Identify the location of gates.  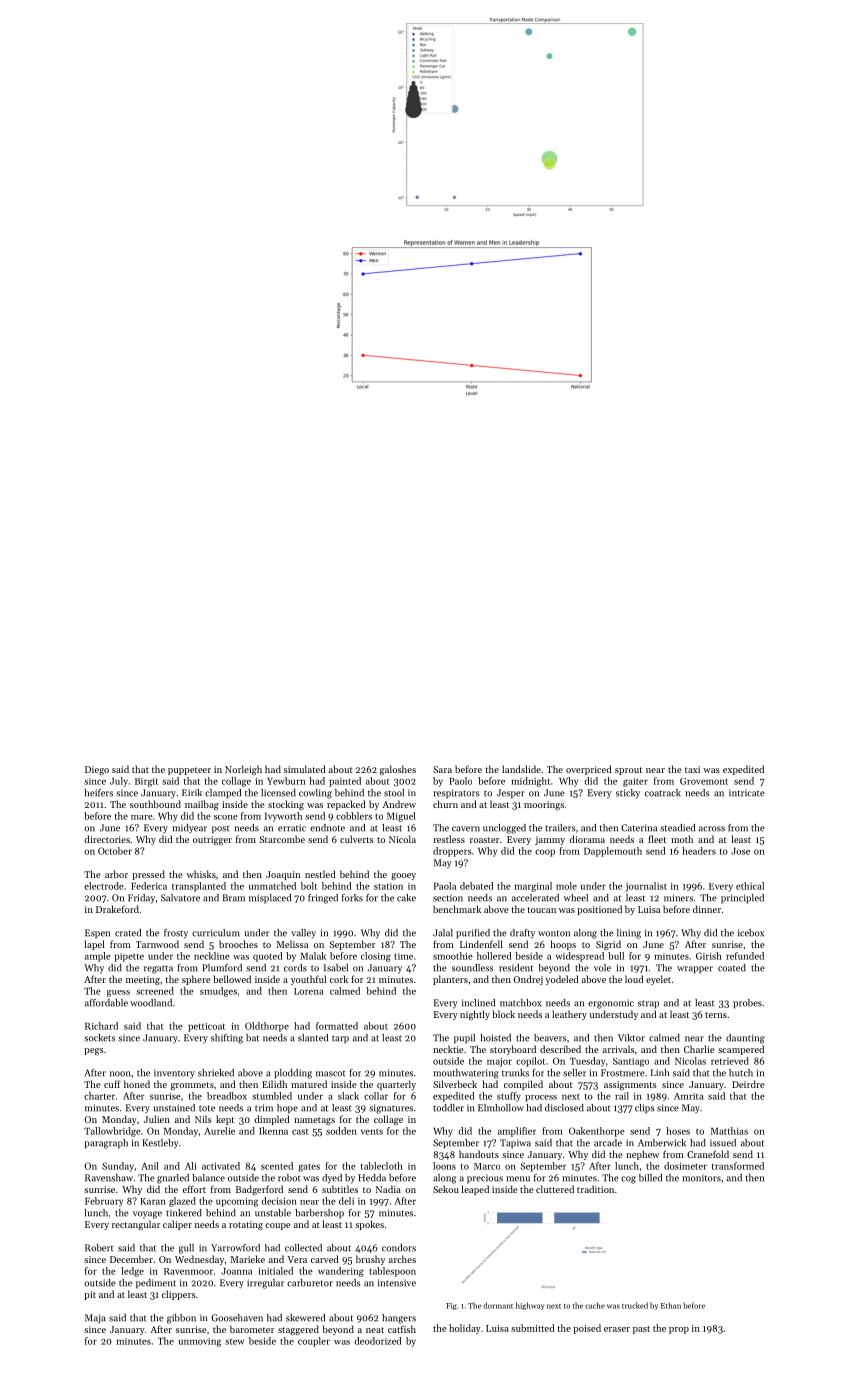
(309, 1168).
